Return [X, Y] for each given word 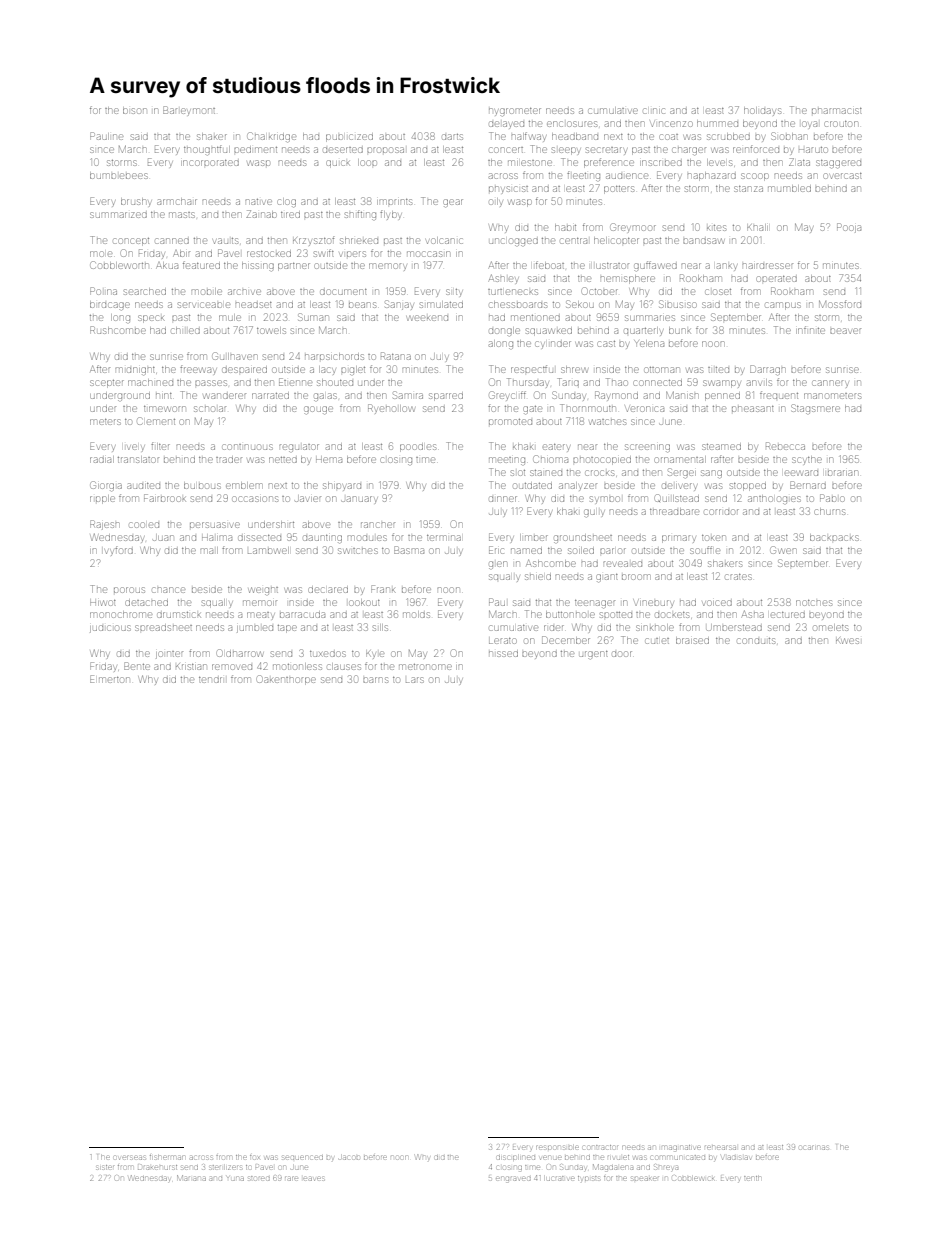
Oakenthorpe [286, 680]
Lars [414, 680]
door [622, 654]
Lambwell [268, 550]
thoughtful [207, 150]
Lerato [503, 641]
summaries [650, 318]
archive [244, 292]
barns [375, 680]
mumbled [789, 188]
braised [692, 640]
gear [453, 202]
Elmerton [109, 679]
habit [565, 227]
